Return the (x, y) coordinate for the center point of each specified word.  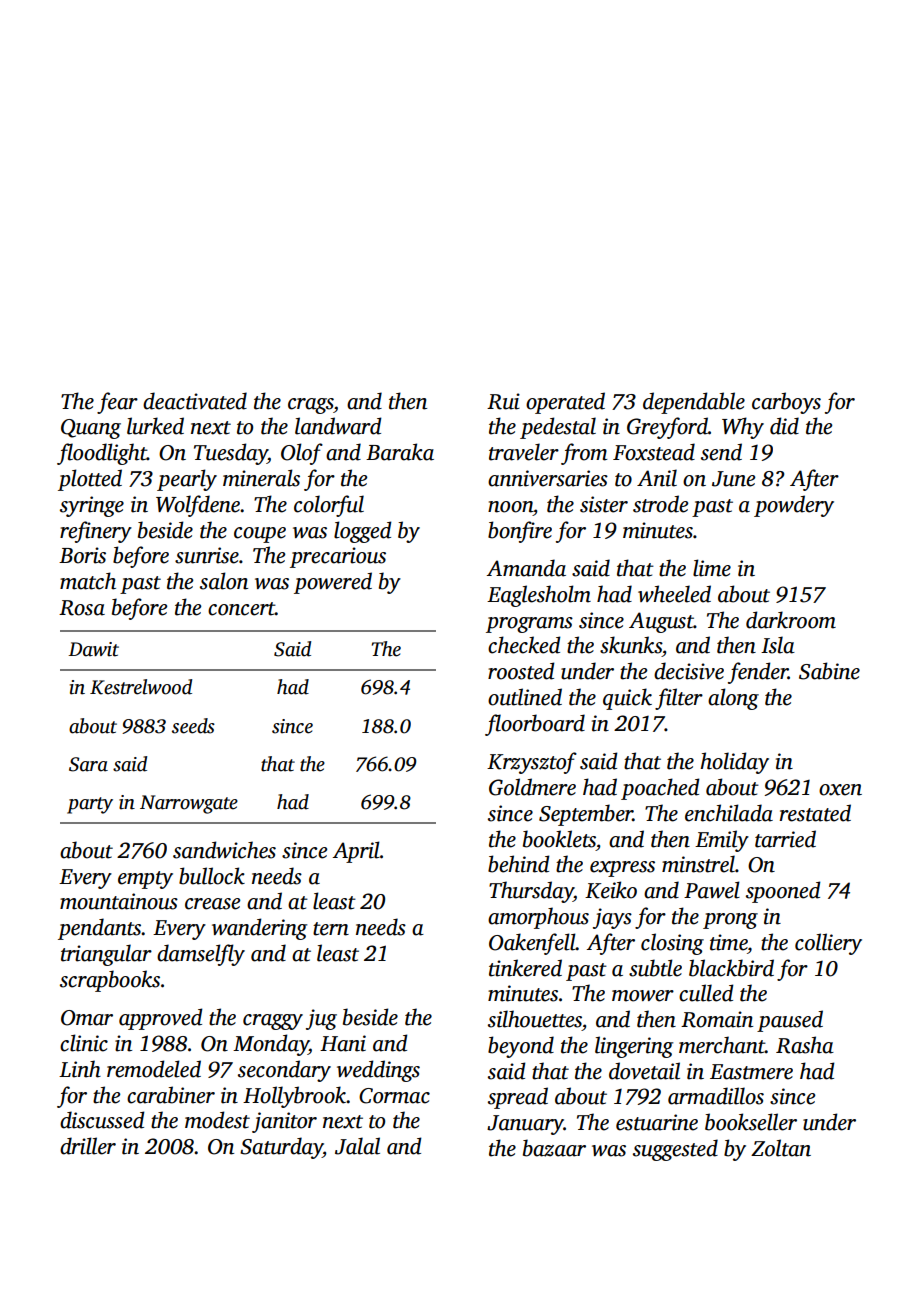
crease (212, 904)
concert (241, 609)
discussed (102, 1120)
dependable (694, 403)
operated (565, 403)
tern (331, 929)
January (525, 1125)
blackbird (731, 968)
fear (117, 403)
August (661, 622)
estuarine (657, 1122)
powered (333, 583)
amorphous (538, 918)
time (728, 942)
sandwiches (224, 850)
